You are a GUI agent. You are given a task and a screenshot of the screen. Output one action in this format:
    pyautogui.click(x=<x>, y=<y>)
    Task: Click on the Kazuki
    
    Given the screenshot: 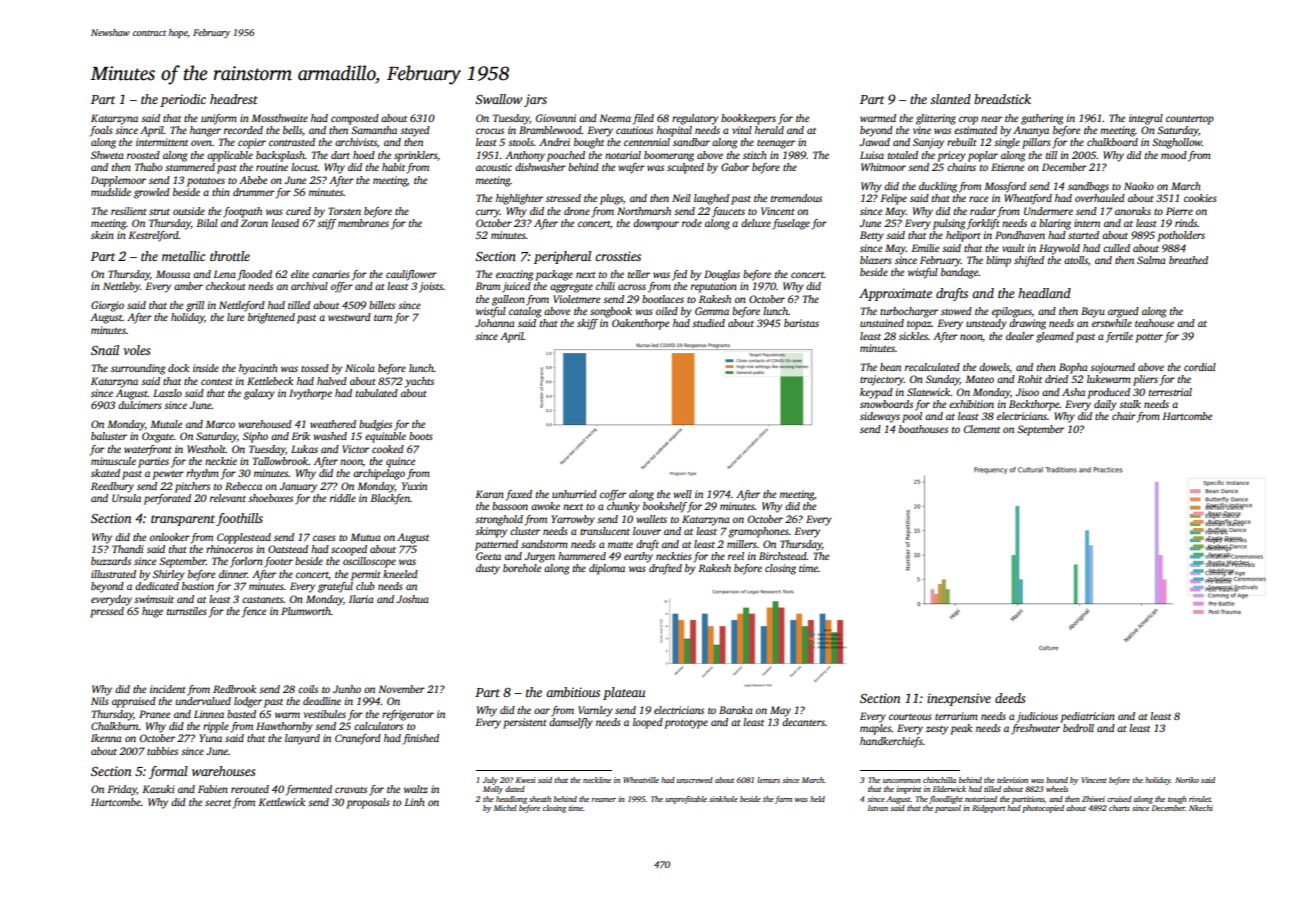 What is the action you would take?
    pyautogui.click(x=158, y=789)
